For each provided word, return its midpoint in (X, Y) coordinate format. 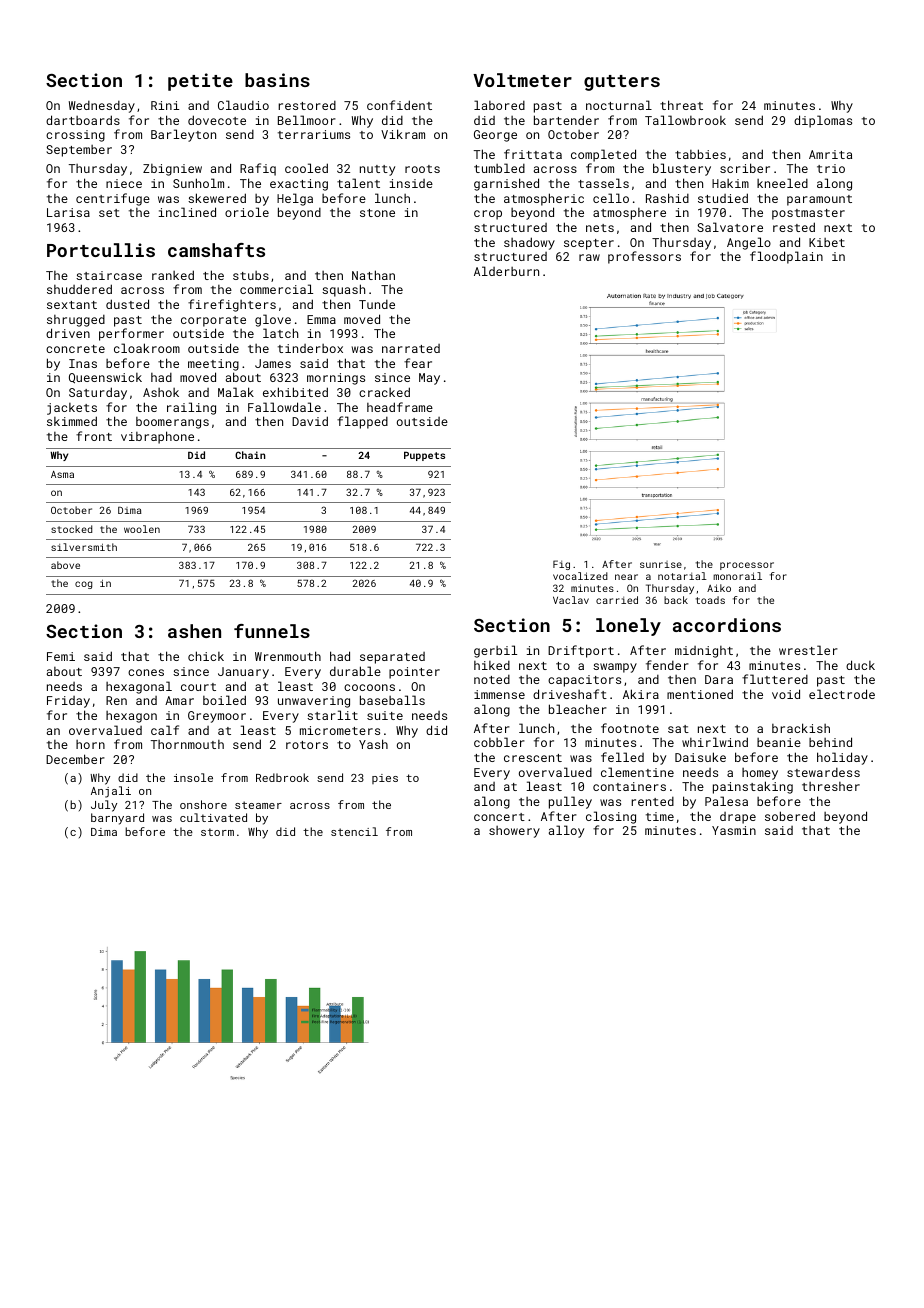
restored (307, 105)
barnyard (117, 819)
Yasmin (734, 830)
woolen (142, 529)
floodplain (786, 257)
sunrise (661, 564)
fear (418, 363)
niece (124, 183)
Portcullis (101, 250)
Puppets (424, 456)
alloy (566, 831)
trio (831, 168)
